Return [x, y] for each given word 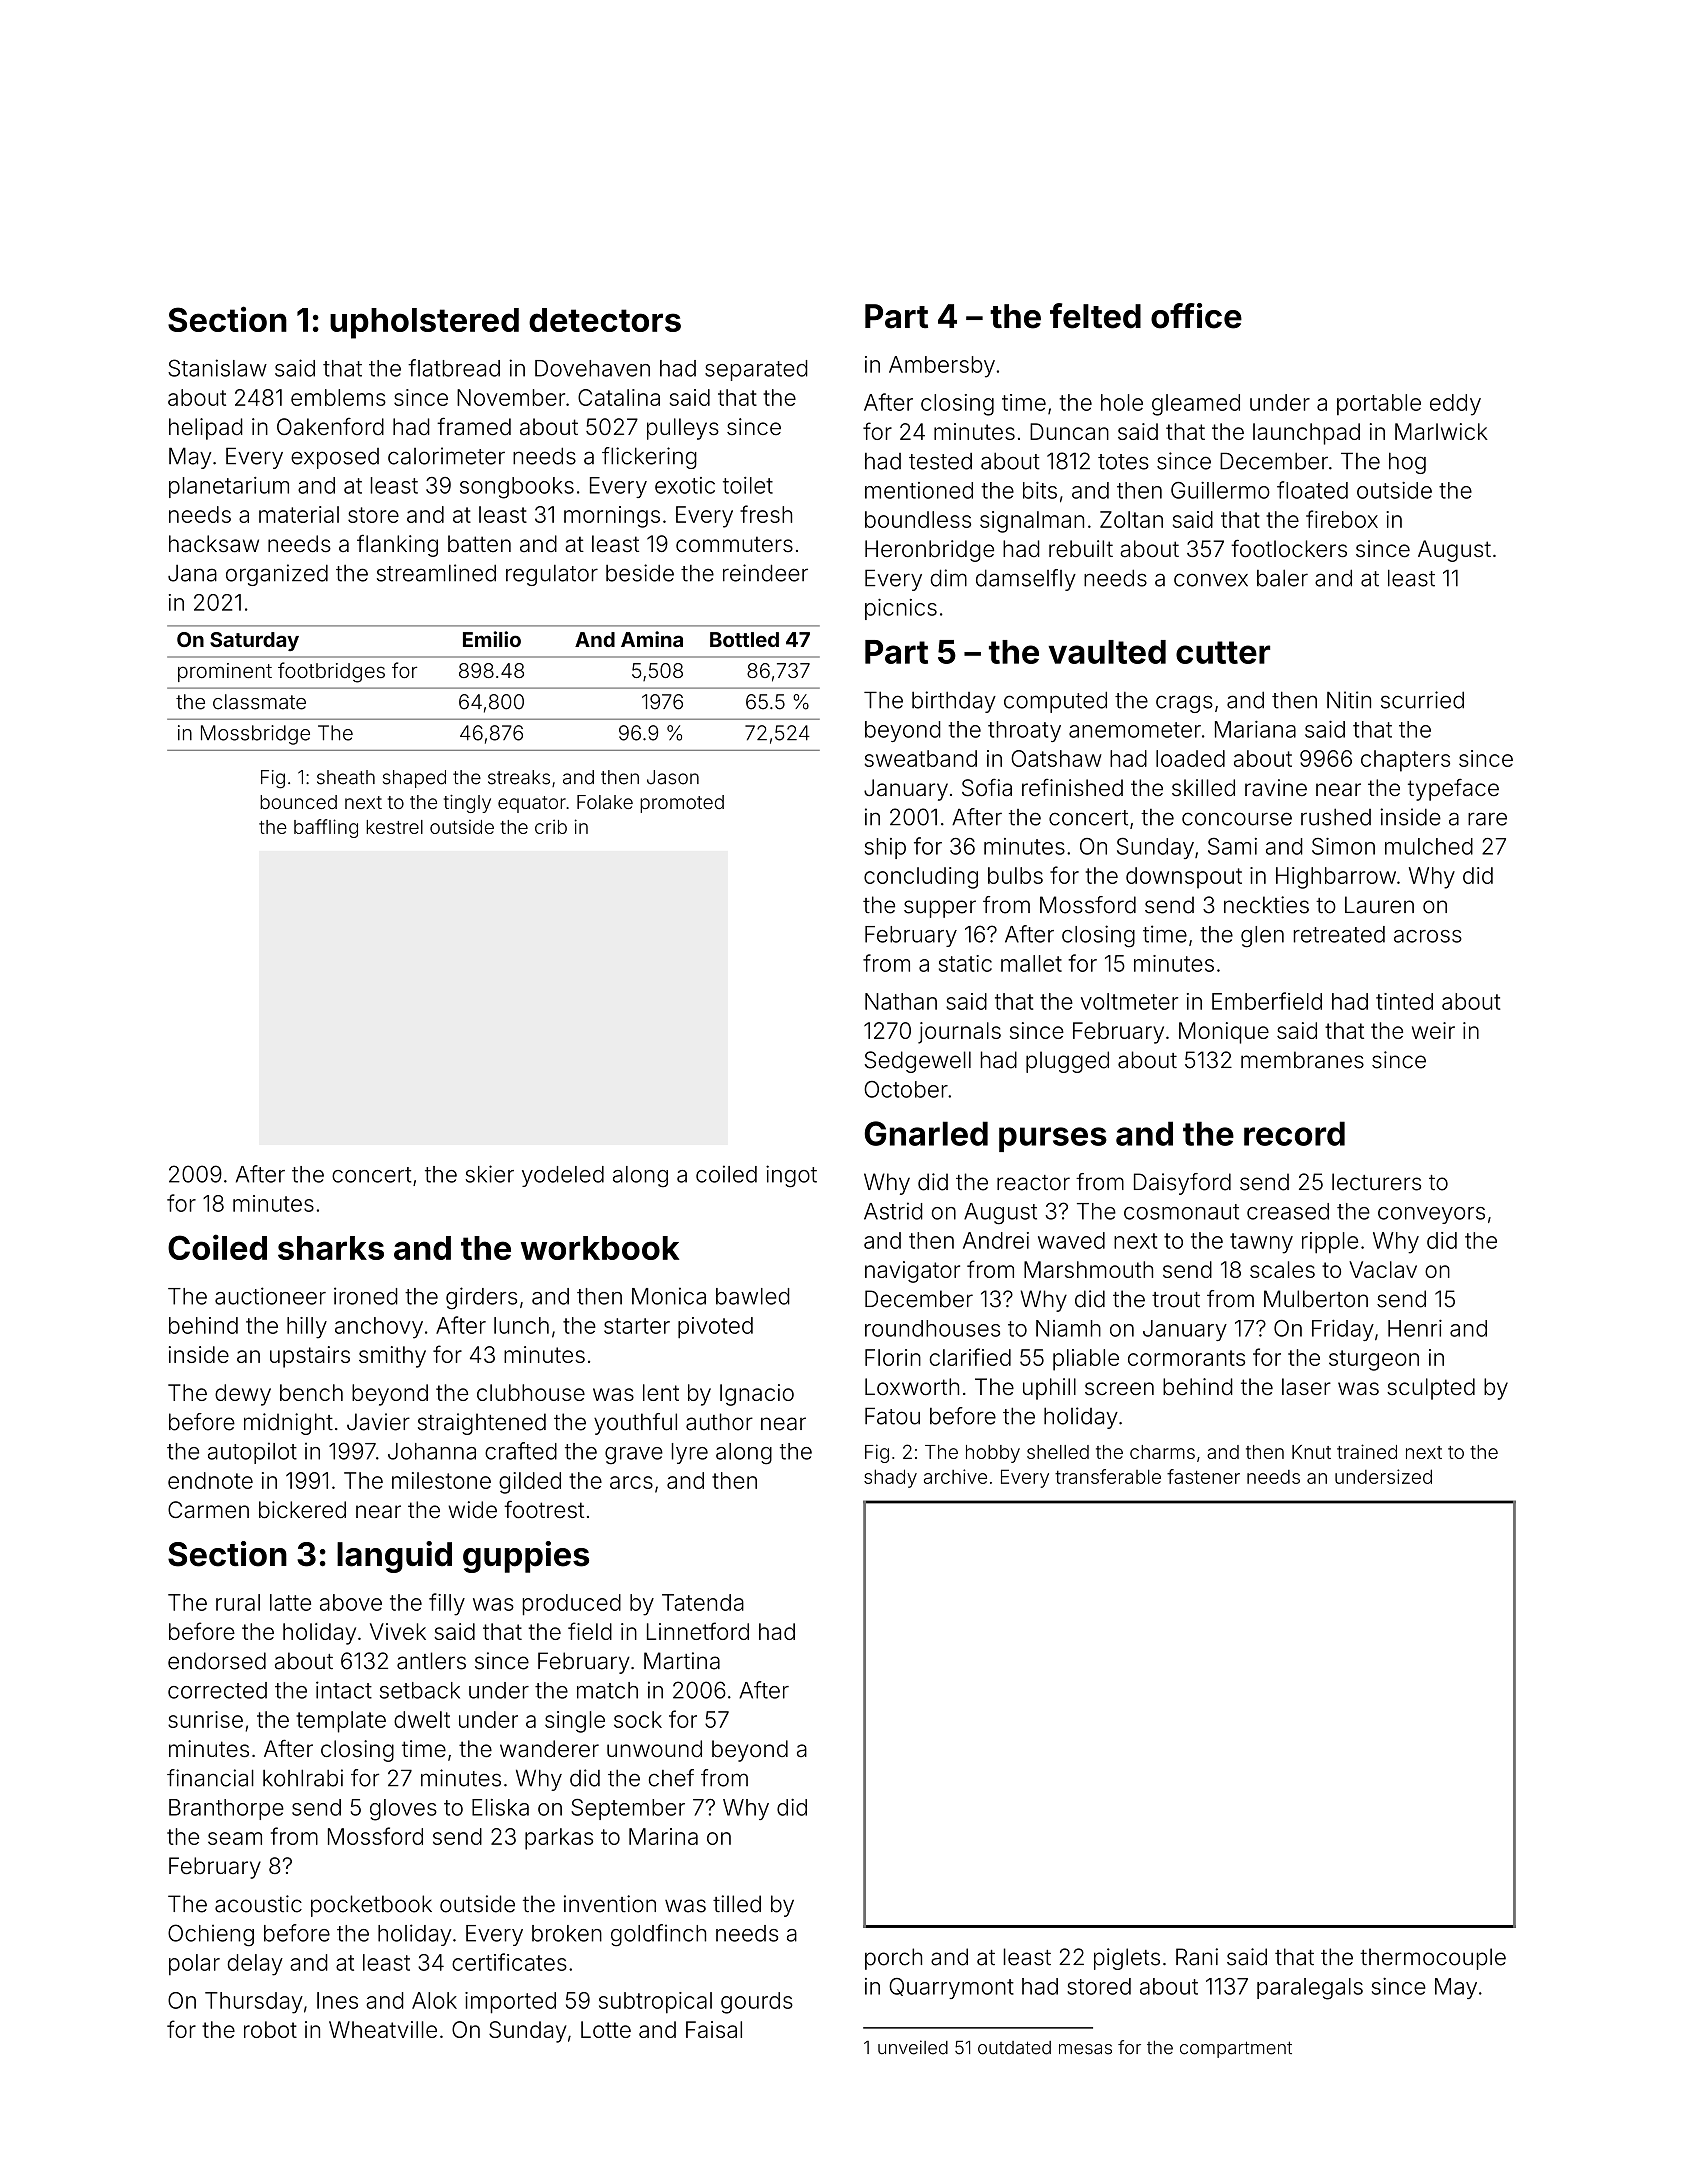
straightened [482, 1424]
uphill [1049, 1389]
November [511, 397]
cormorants [1186, 1358]
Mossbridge [255, 735]
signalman [1032, 522]
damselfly [1026, 580]
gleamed [1196, 405]
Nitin [1349, 700]
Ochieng [211, 1935]
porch [893, 1959]
